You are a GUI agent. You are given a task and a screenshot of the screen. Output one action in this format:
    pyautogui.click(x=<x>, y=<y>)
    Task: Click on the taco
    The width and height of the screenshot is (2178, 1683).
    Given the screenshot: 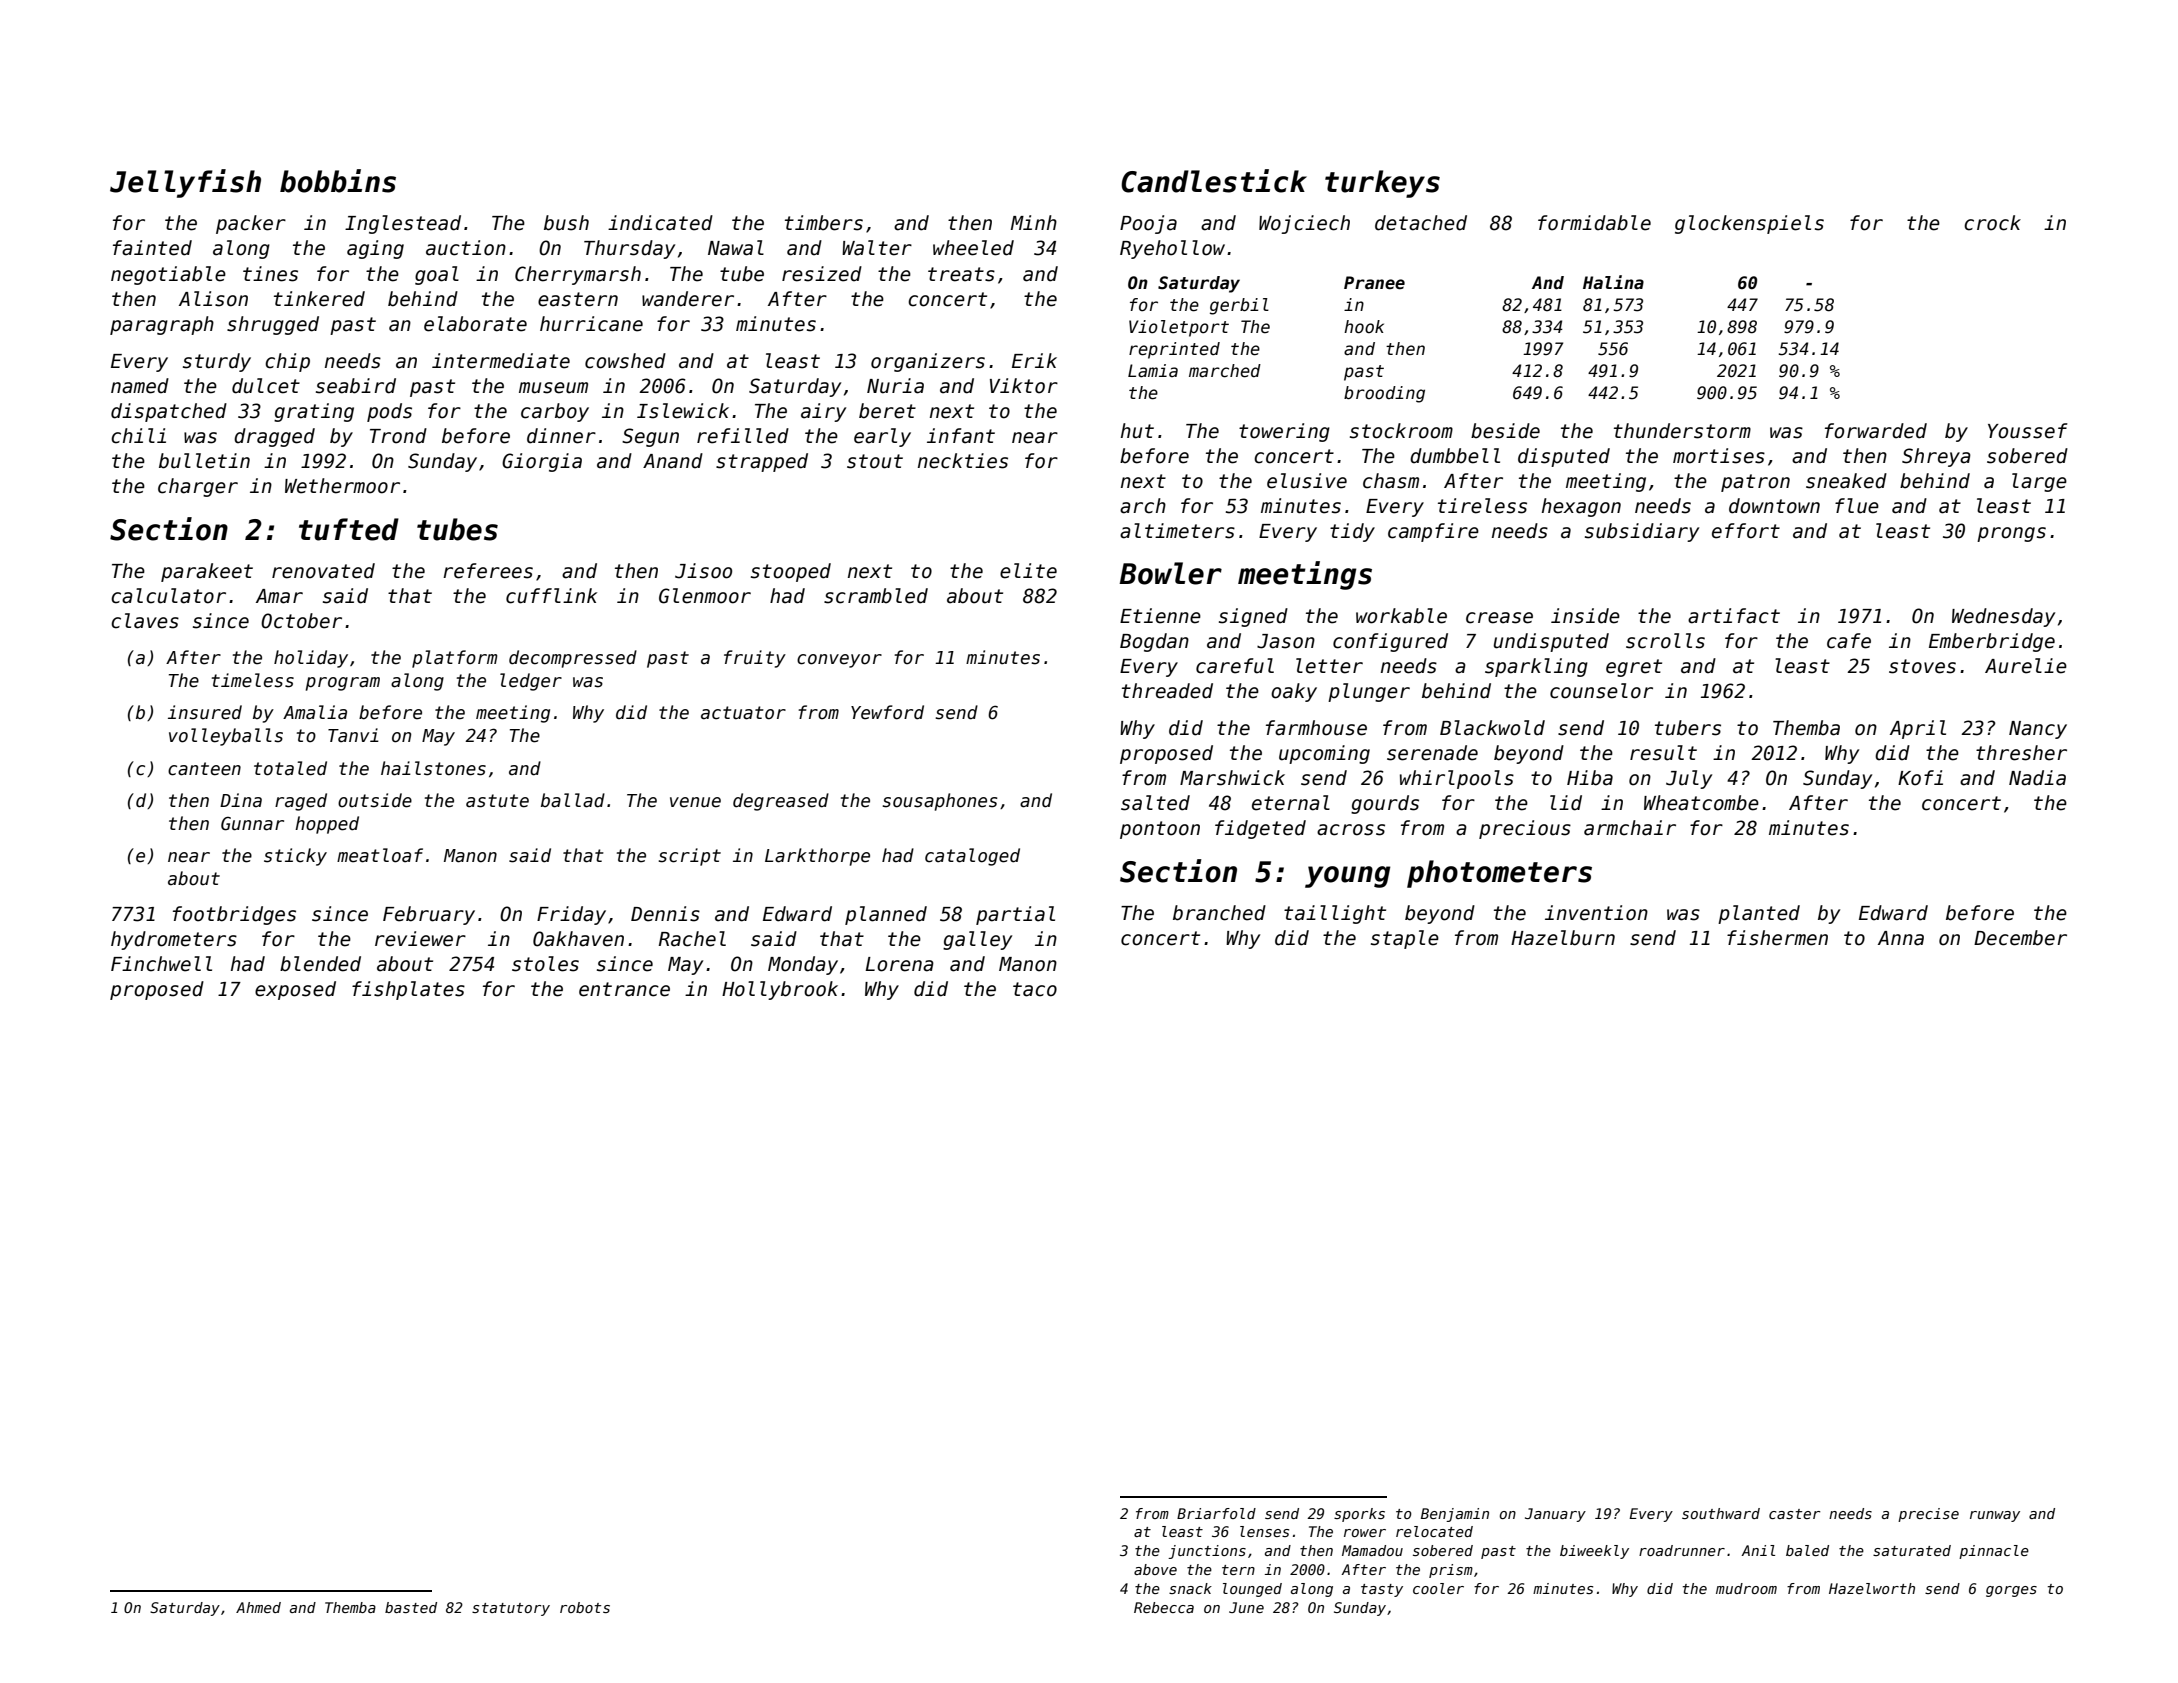 What is the action you would take?
    pyautogui.click(x=1035, y=989)
